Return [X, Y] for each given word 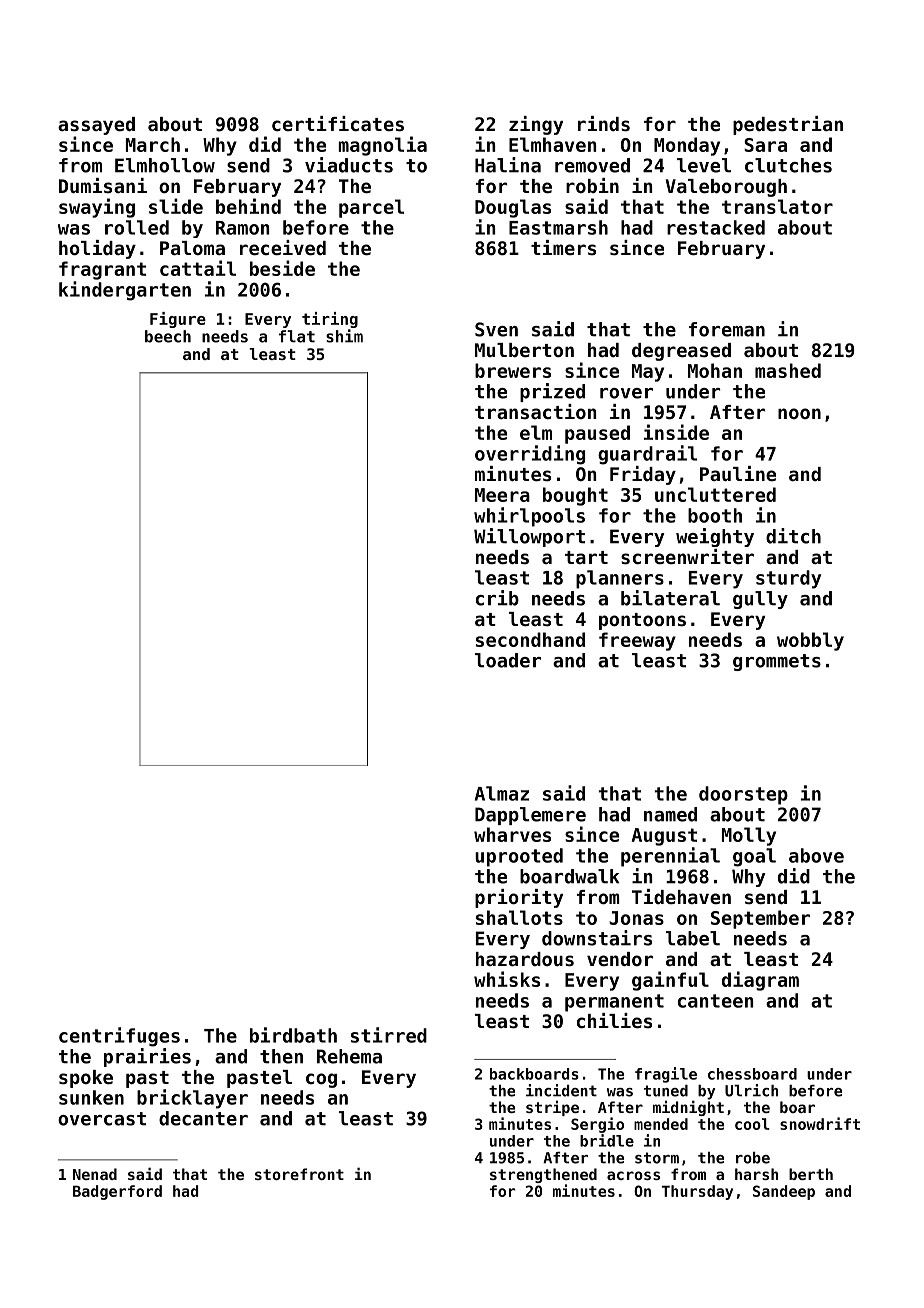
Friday [643, 475]
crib [497, 598]
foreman [727, 329]
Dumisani [103, 185]
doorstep [743, 795]
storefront [299, 1174]
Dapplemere [530, 816]
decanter [203, 1118]
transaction [535, 411]
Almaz [502, 793]
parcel [371, 208]
